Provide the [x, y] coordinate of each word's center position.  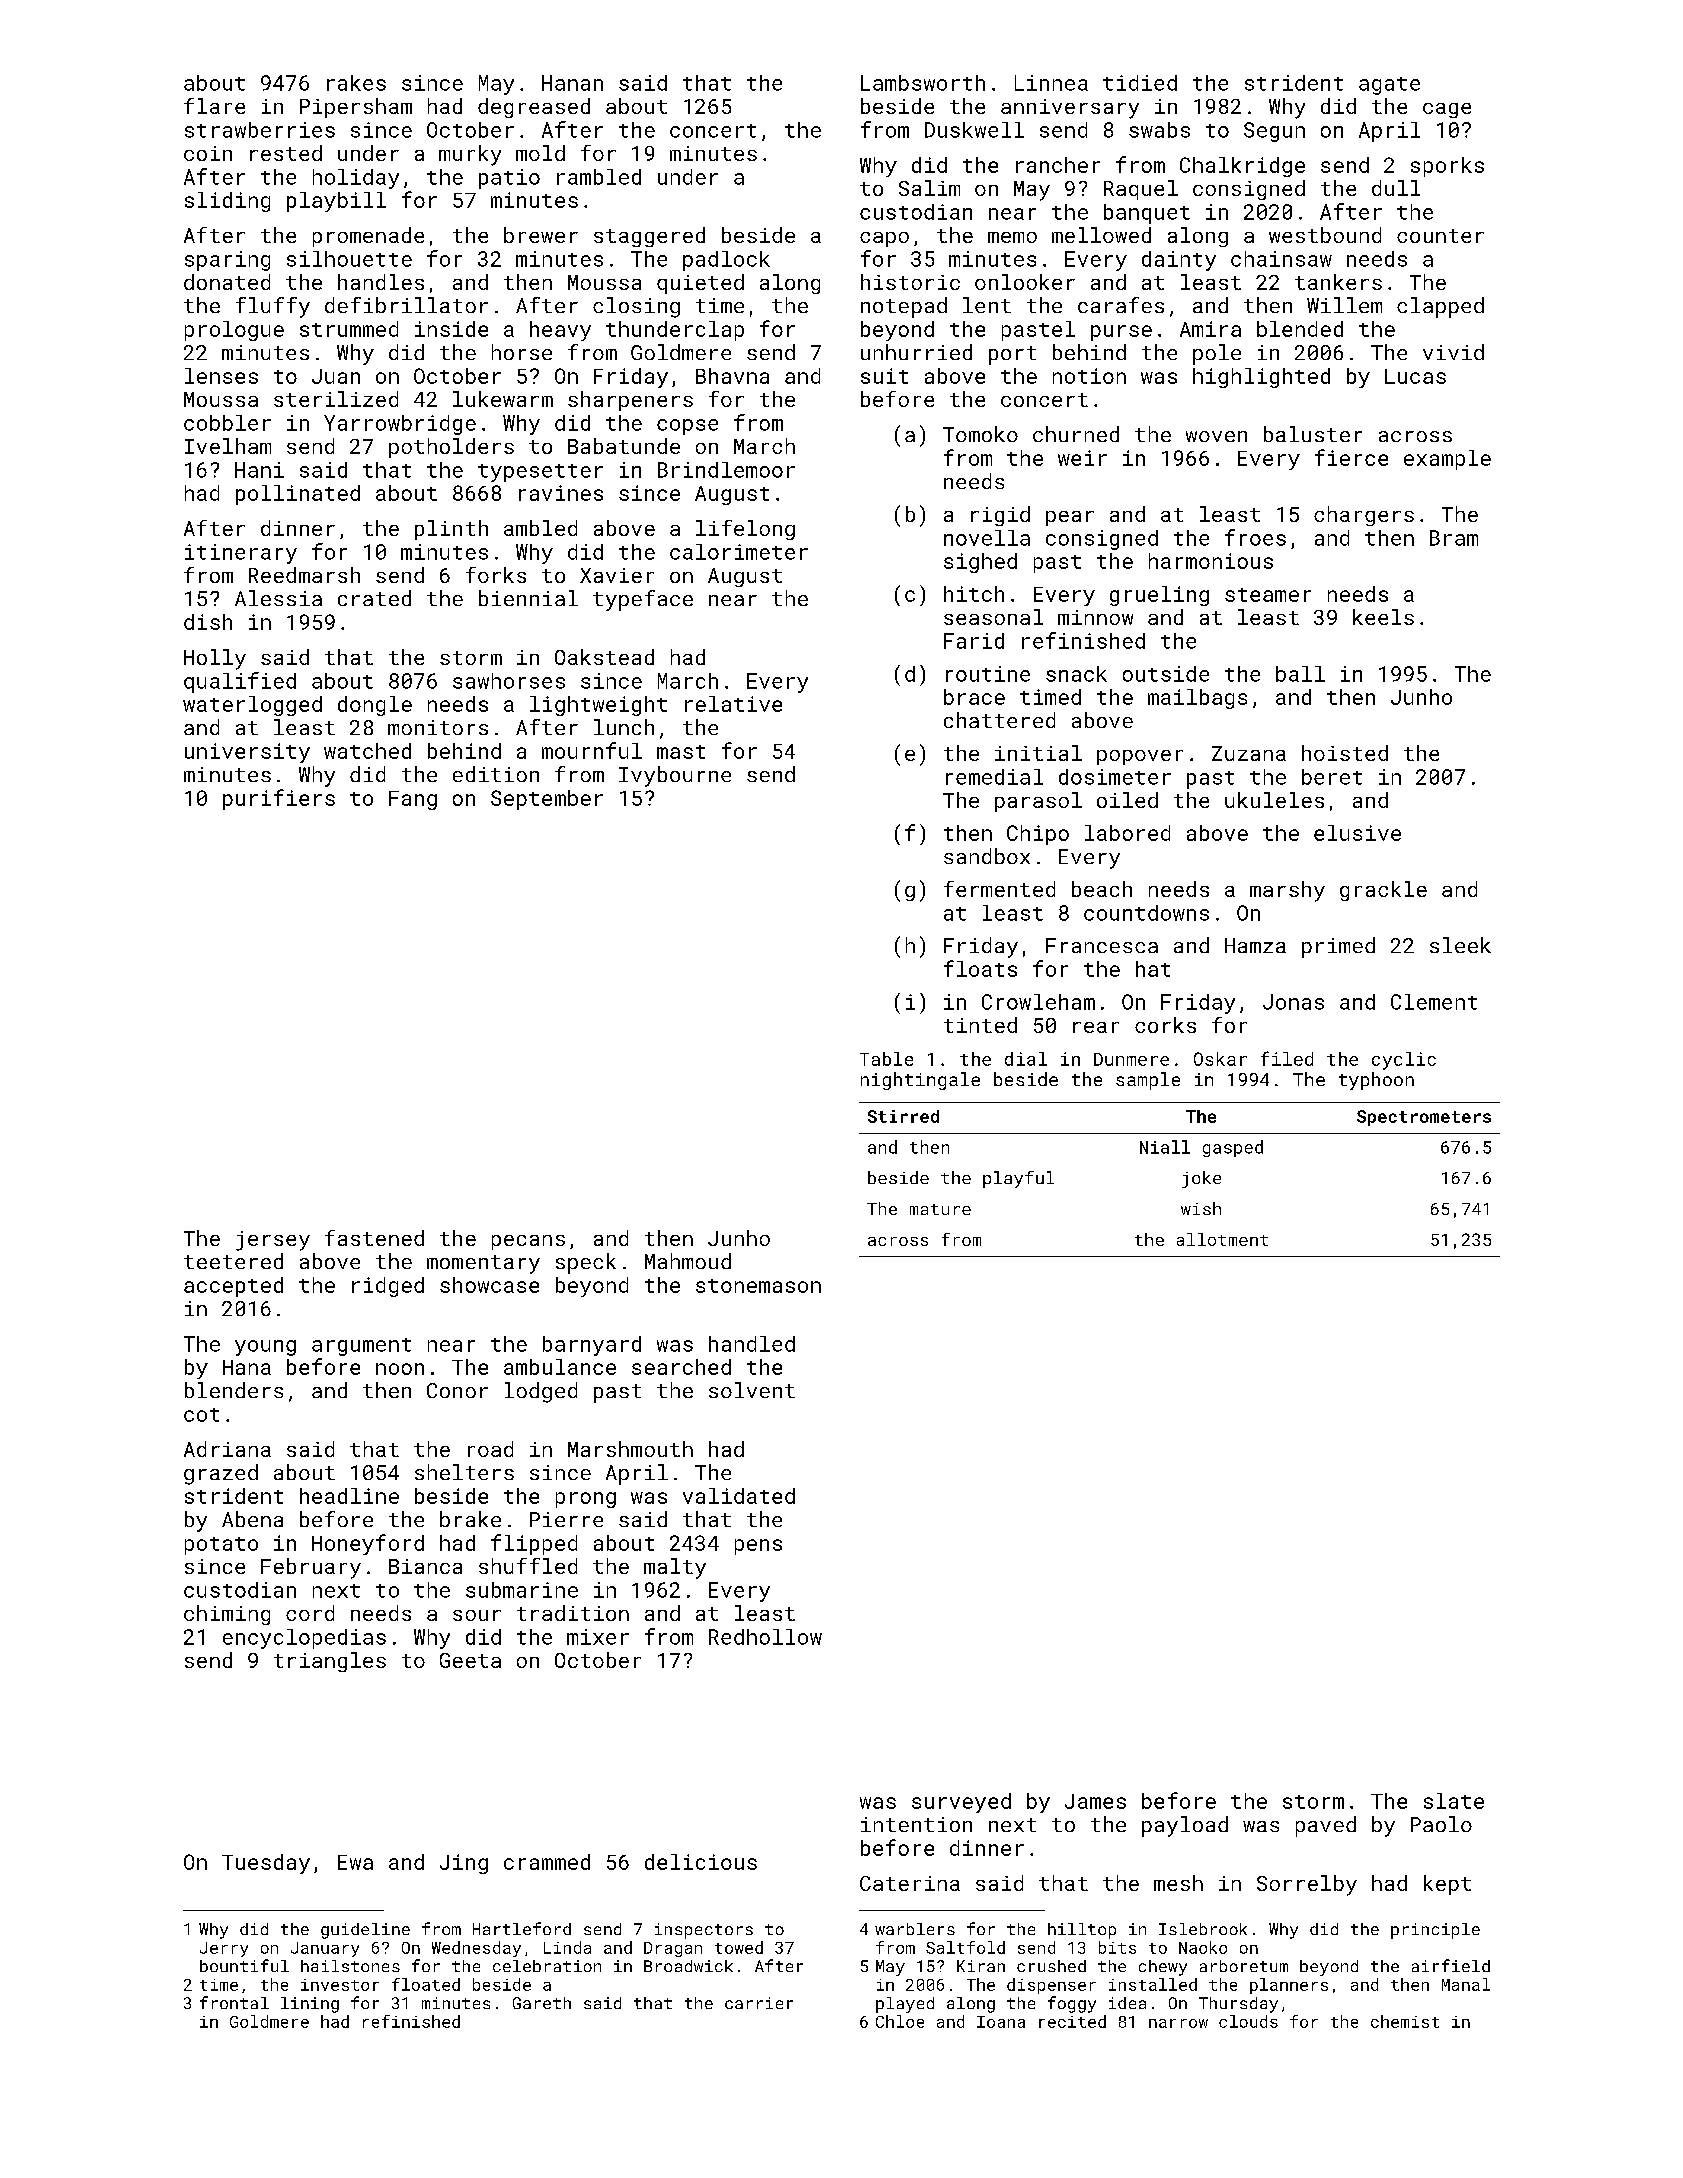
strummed [349, 329]
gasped [1233, 1148]
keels [1383, 617]
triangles [330, 1662]
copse [687, 427]
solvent [752, 1390]
